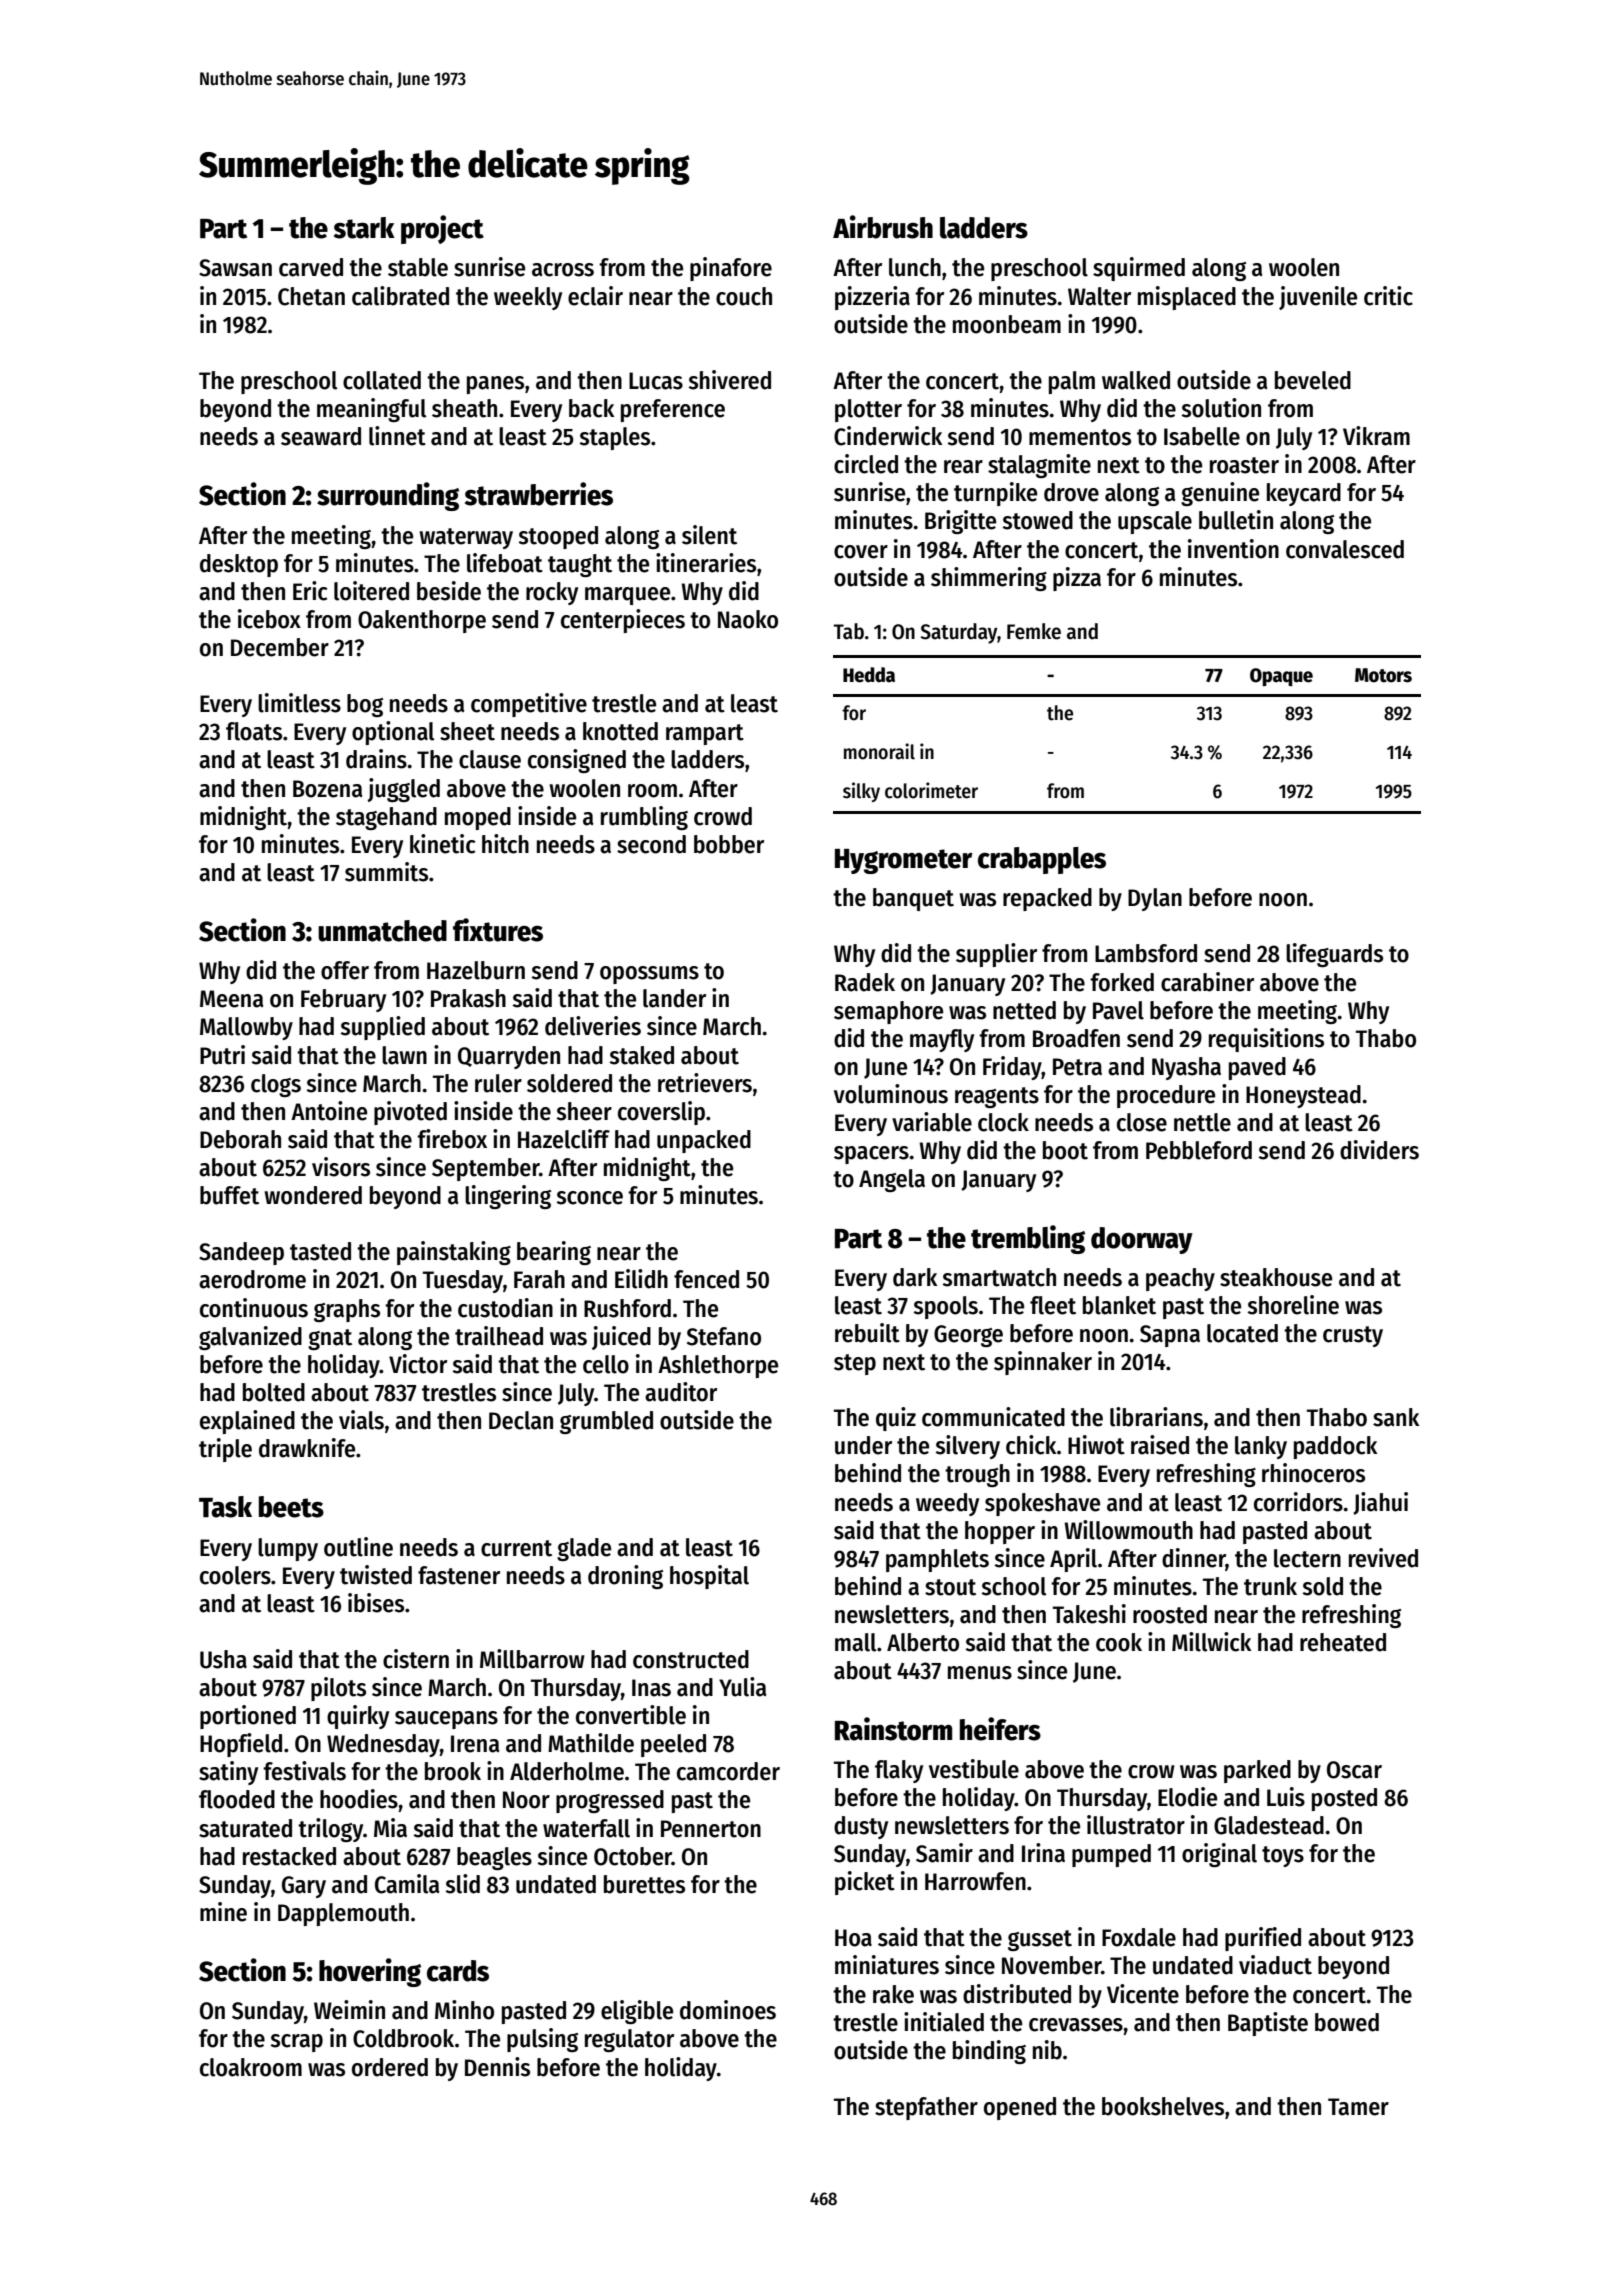 Image resolution: width=1620 pixels, height=2292 pixels. What do you see at coordinates (347, 1310) in the document?
I see `graphs` at bounding box center [347, 1310].
